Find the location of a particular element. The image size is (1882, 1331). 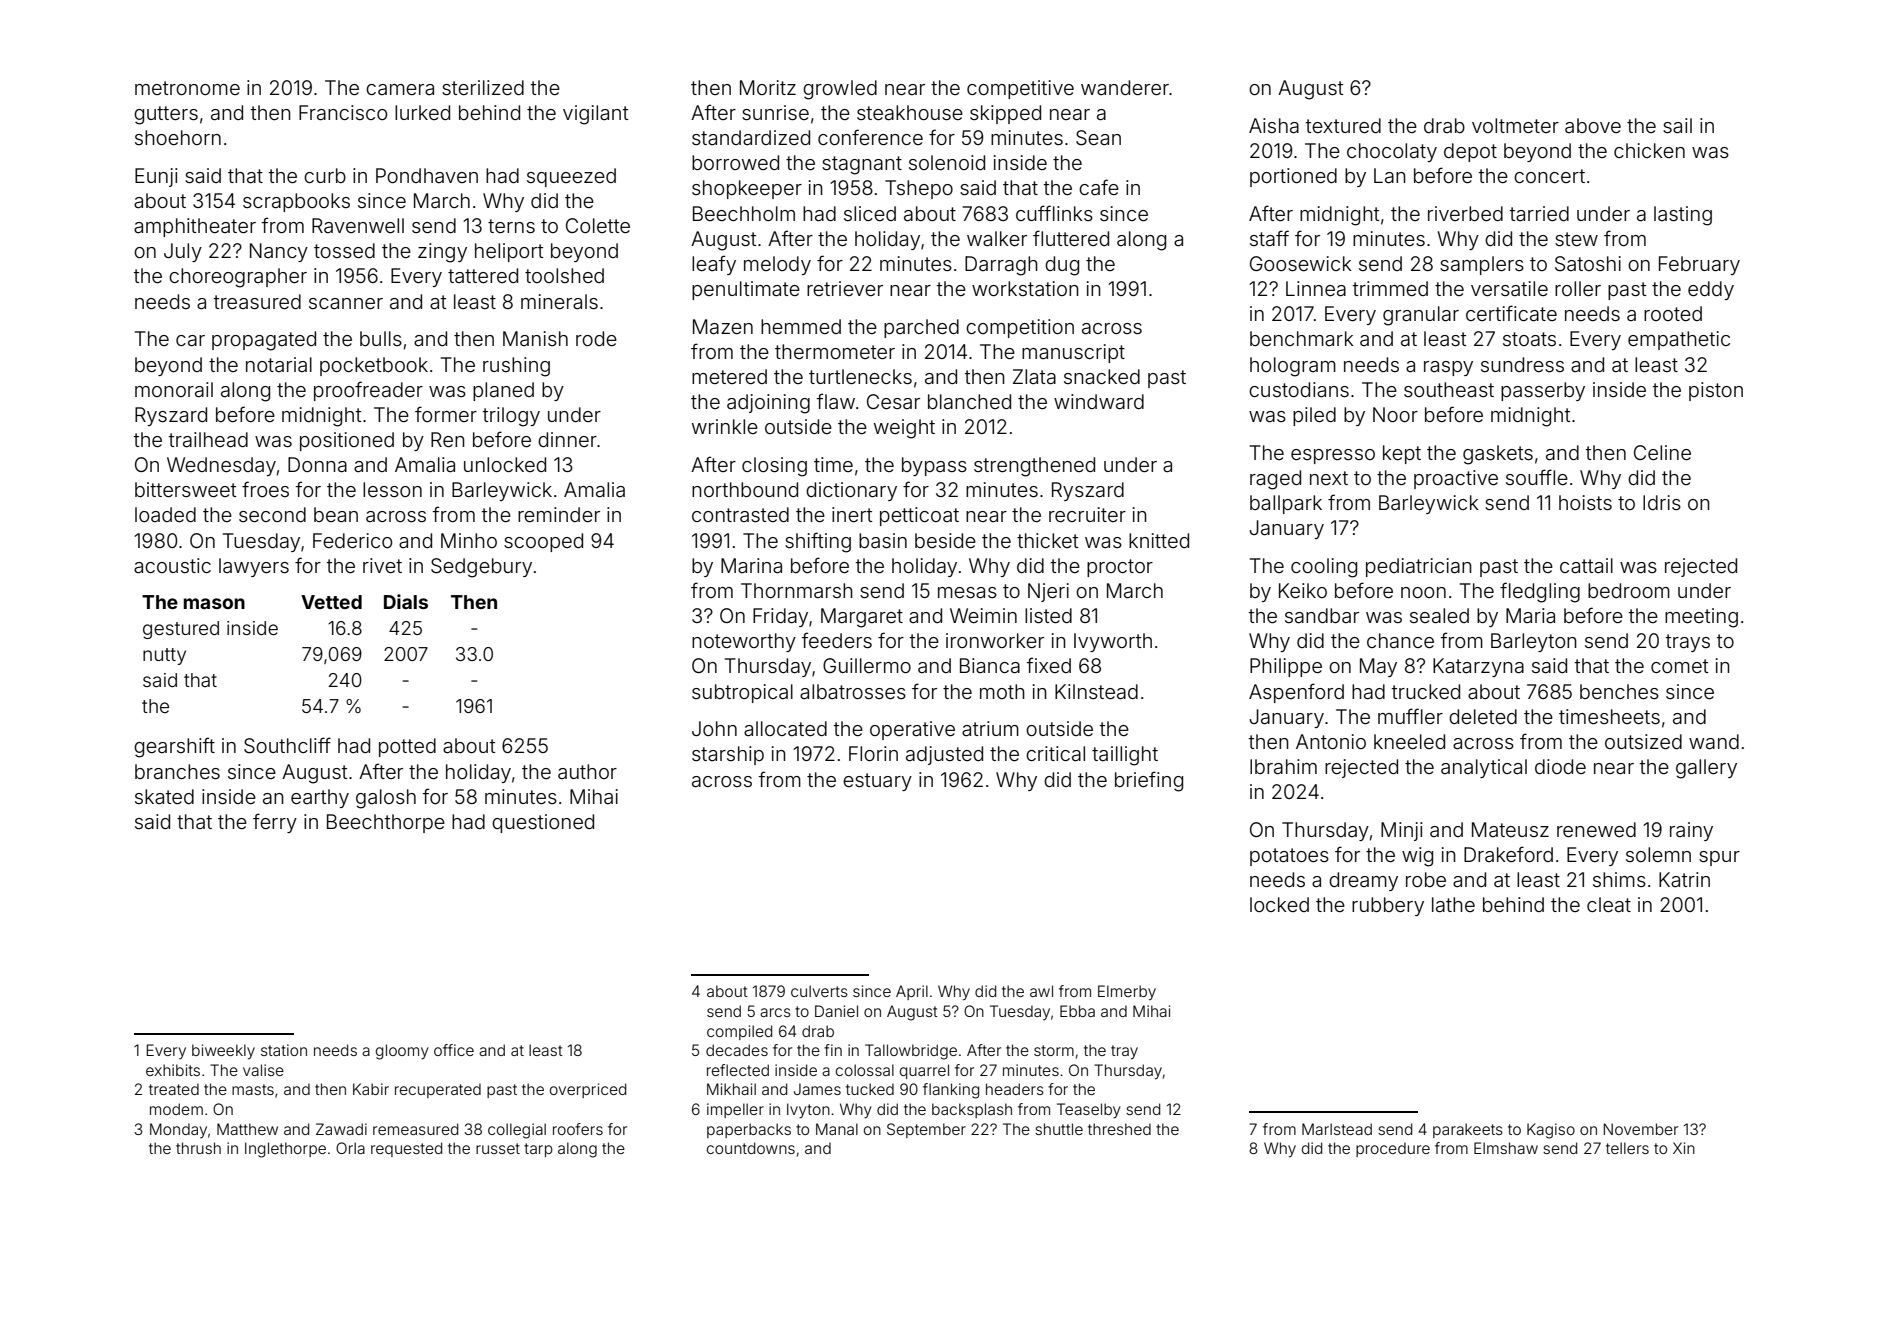

Aisha is located at coordinates (1274, 125).
